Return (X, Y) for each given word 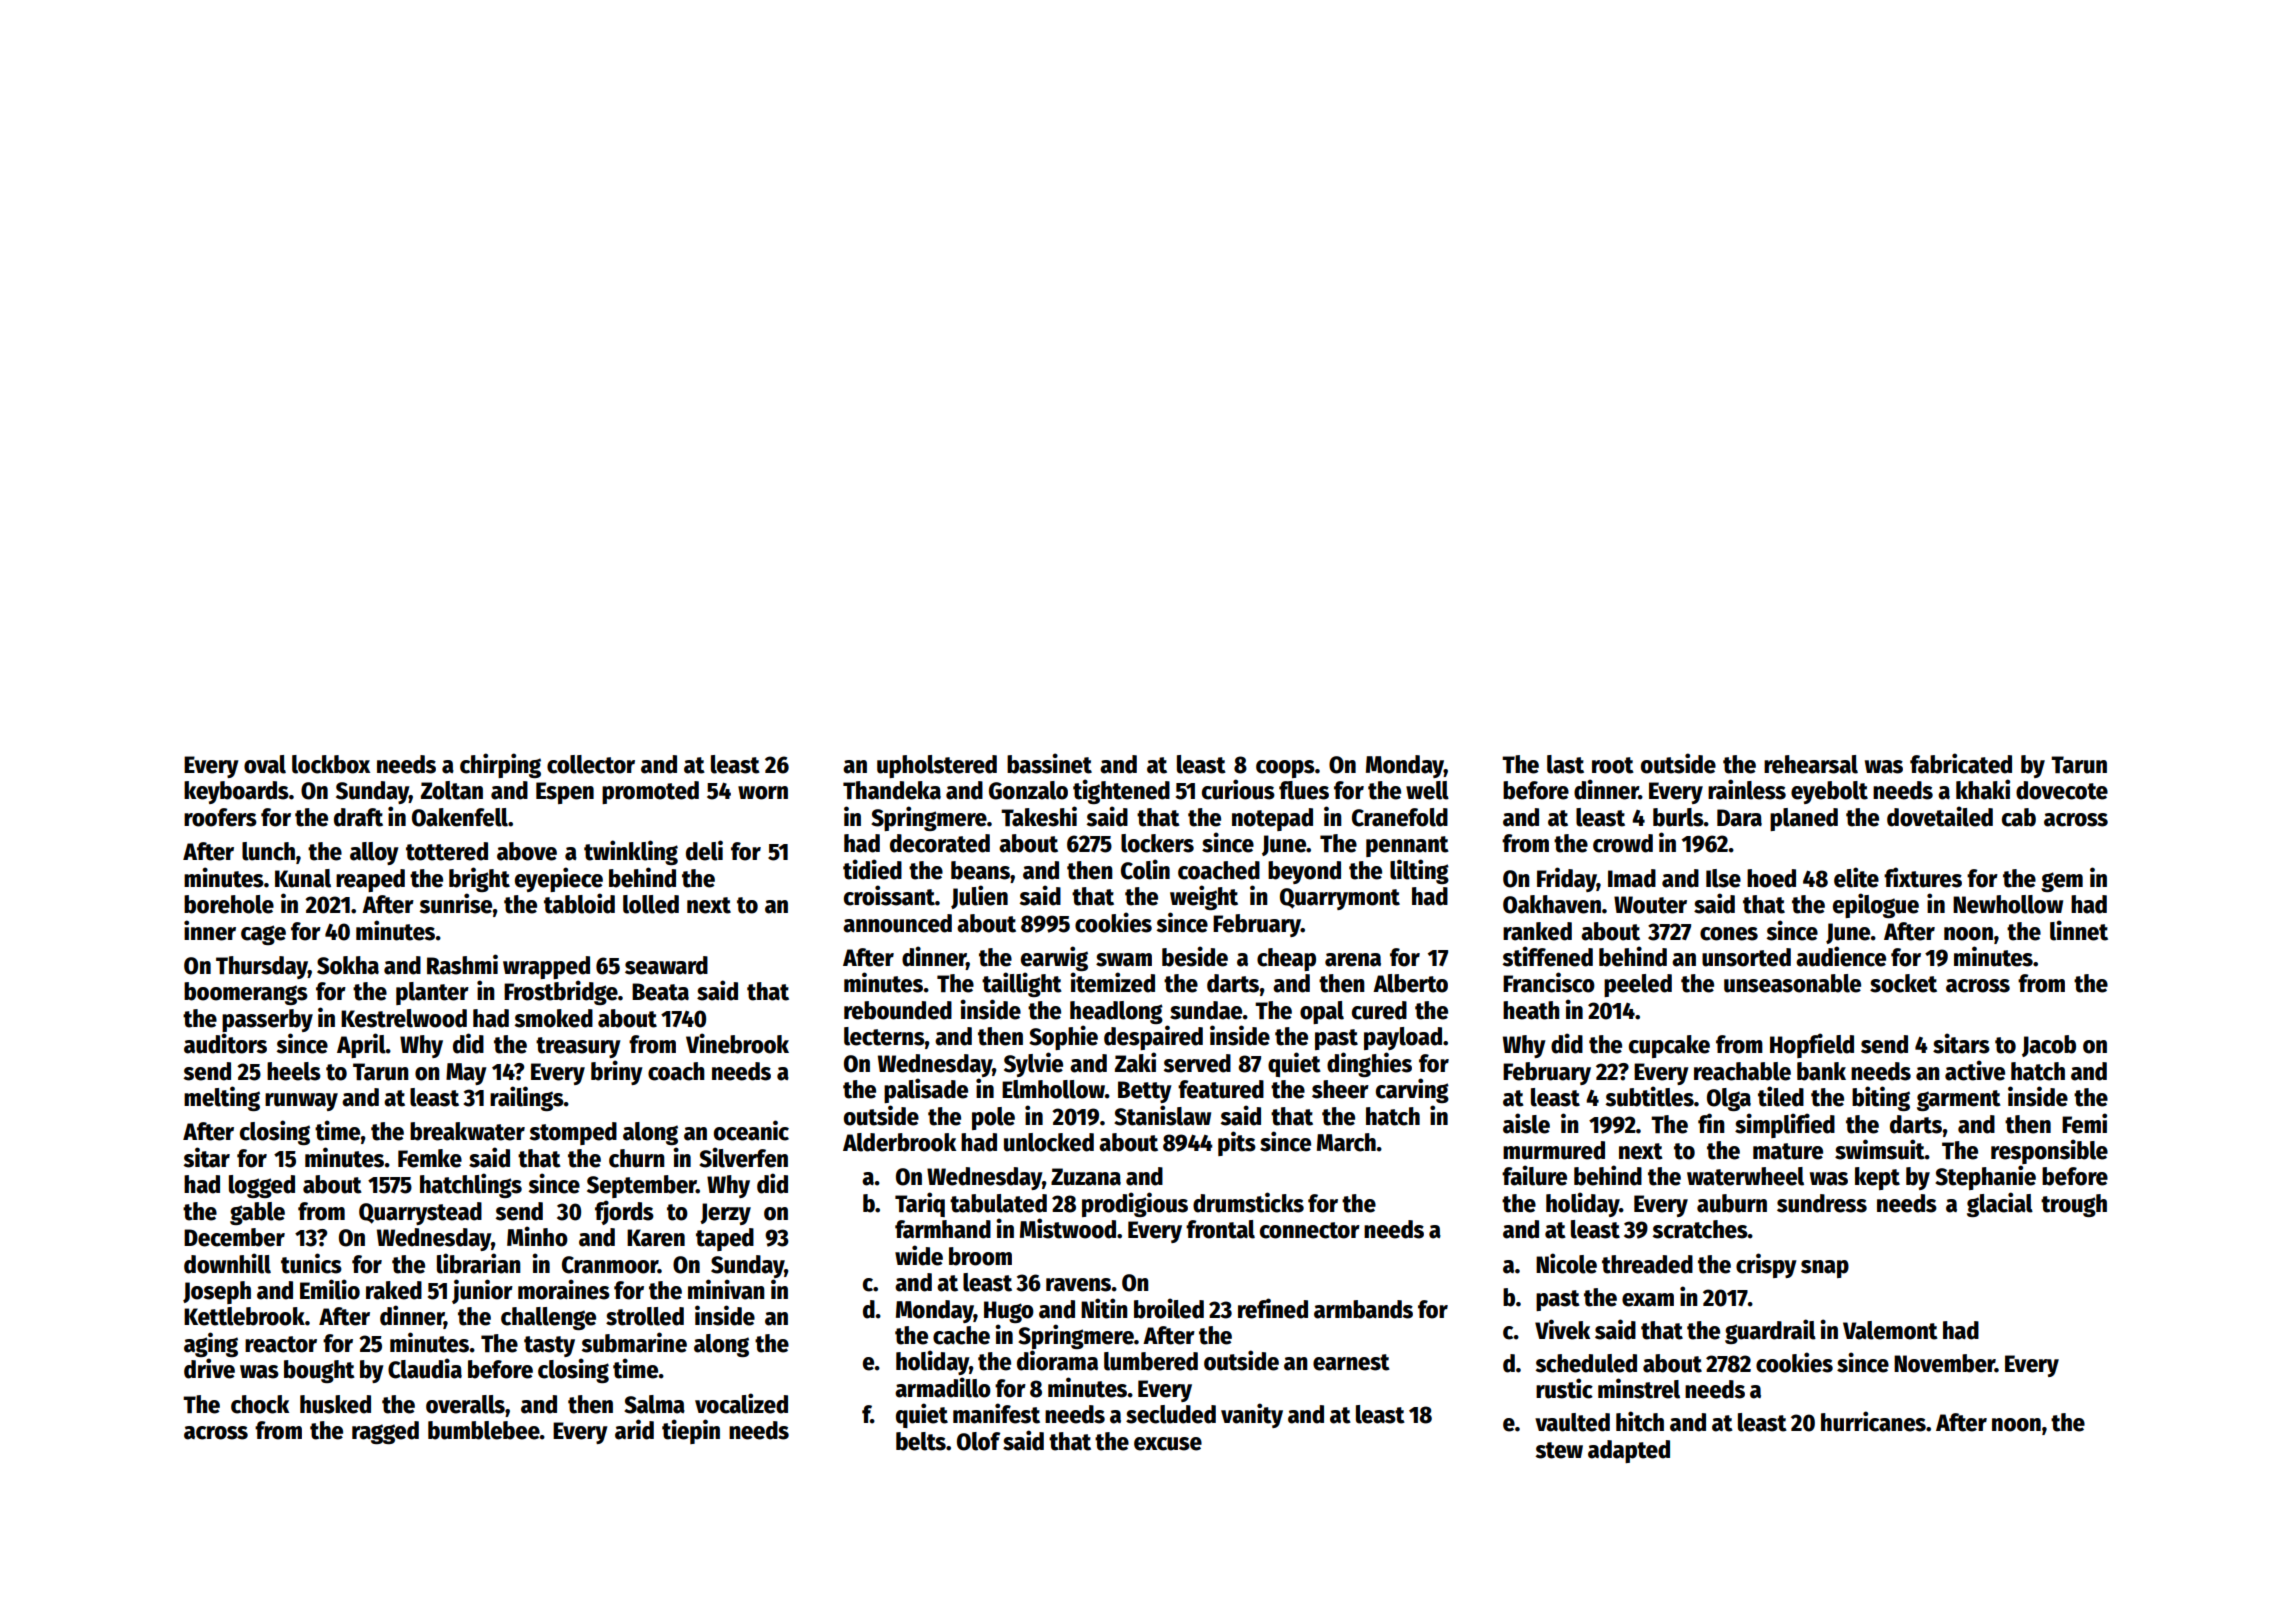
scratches (1700, 1229)
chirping (500, 765)
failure (1534, 1175)
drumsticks (1248, 1202)
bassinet (1049, 763)
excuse (1168, 1444)
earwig (1054, 958)
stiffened (1547, 956)
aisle (1526, 1123)
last (1565, 764)
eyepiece (559, 879)
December (234, 1237)
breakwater (467, 1131)
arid (634, 1429)
